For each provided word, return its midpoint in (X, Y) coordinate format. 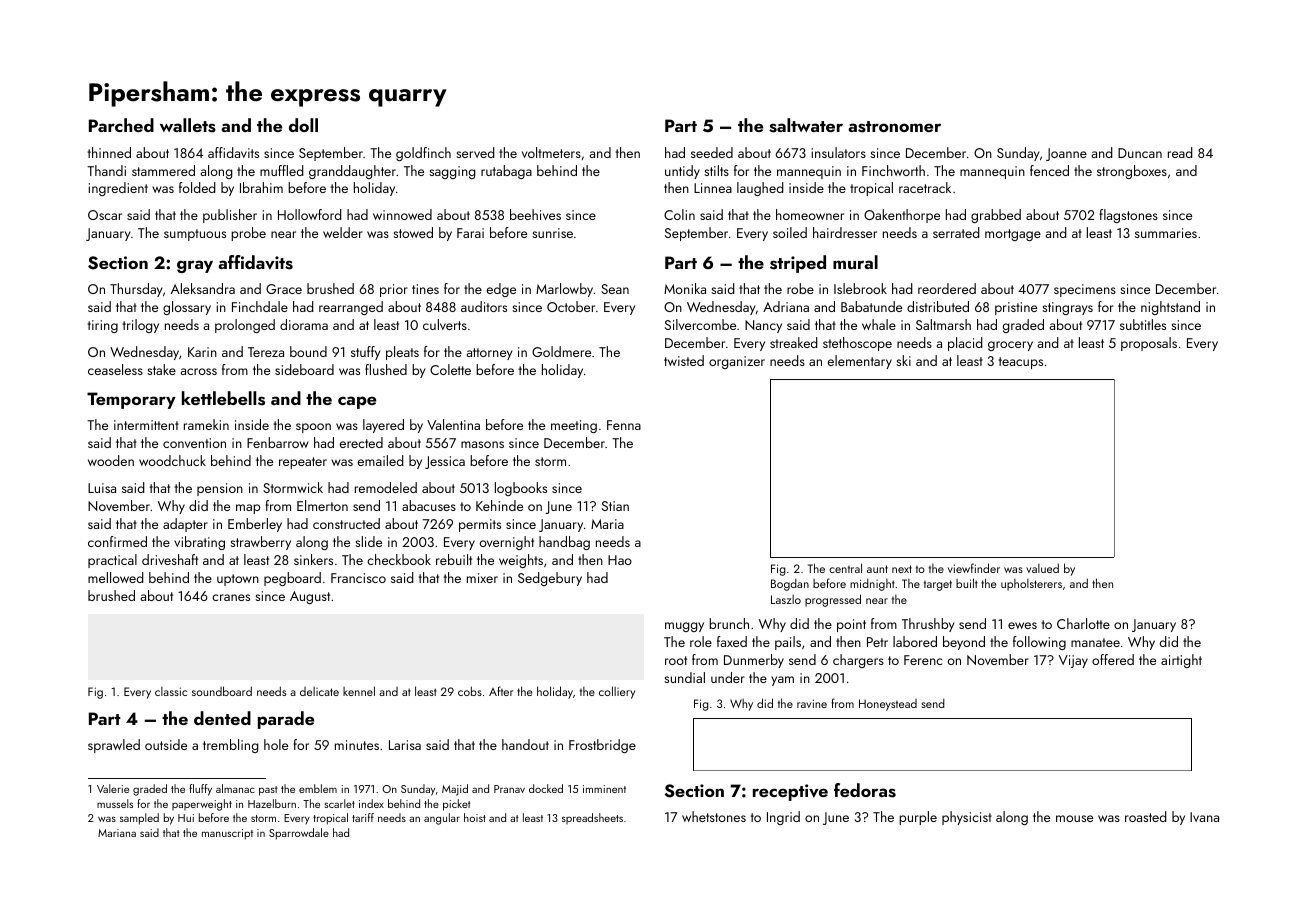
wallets (188, 125)
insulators (839, 152)
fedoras (865, 790)
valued (1042, 568)
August (310, 597)
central (845, 568)
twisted (684, 360)
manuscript (227, 834)
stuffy (365, 353)
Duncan (1140, 153)
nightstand (1170, 308)
